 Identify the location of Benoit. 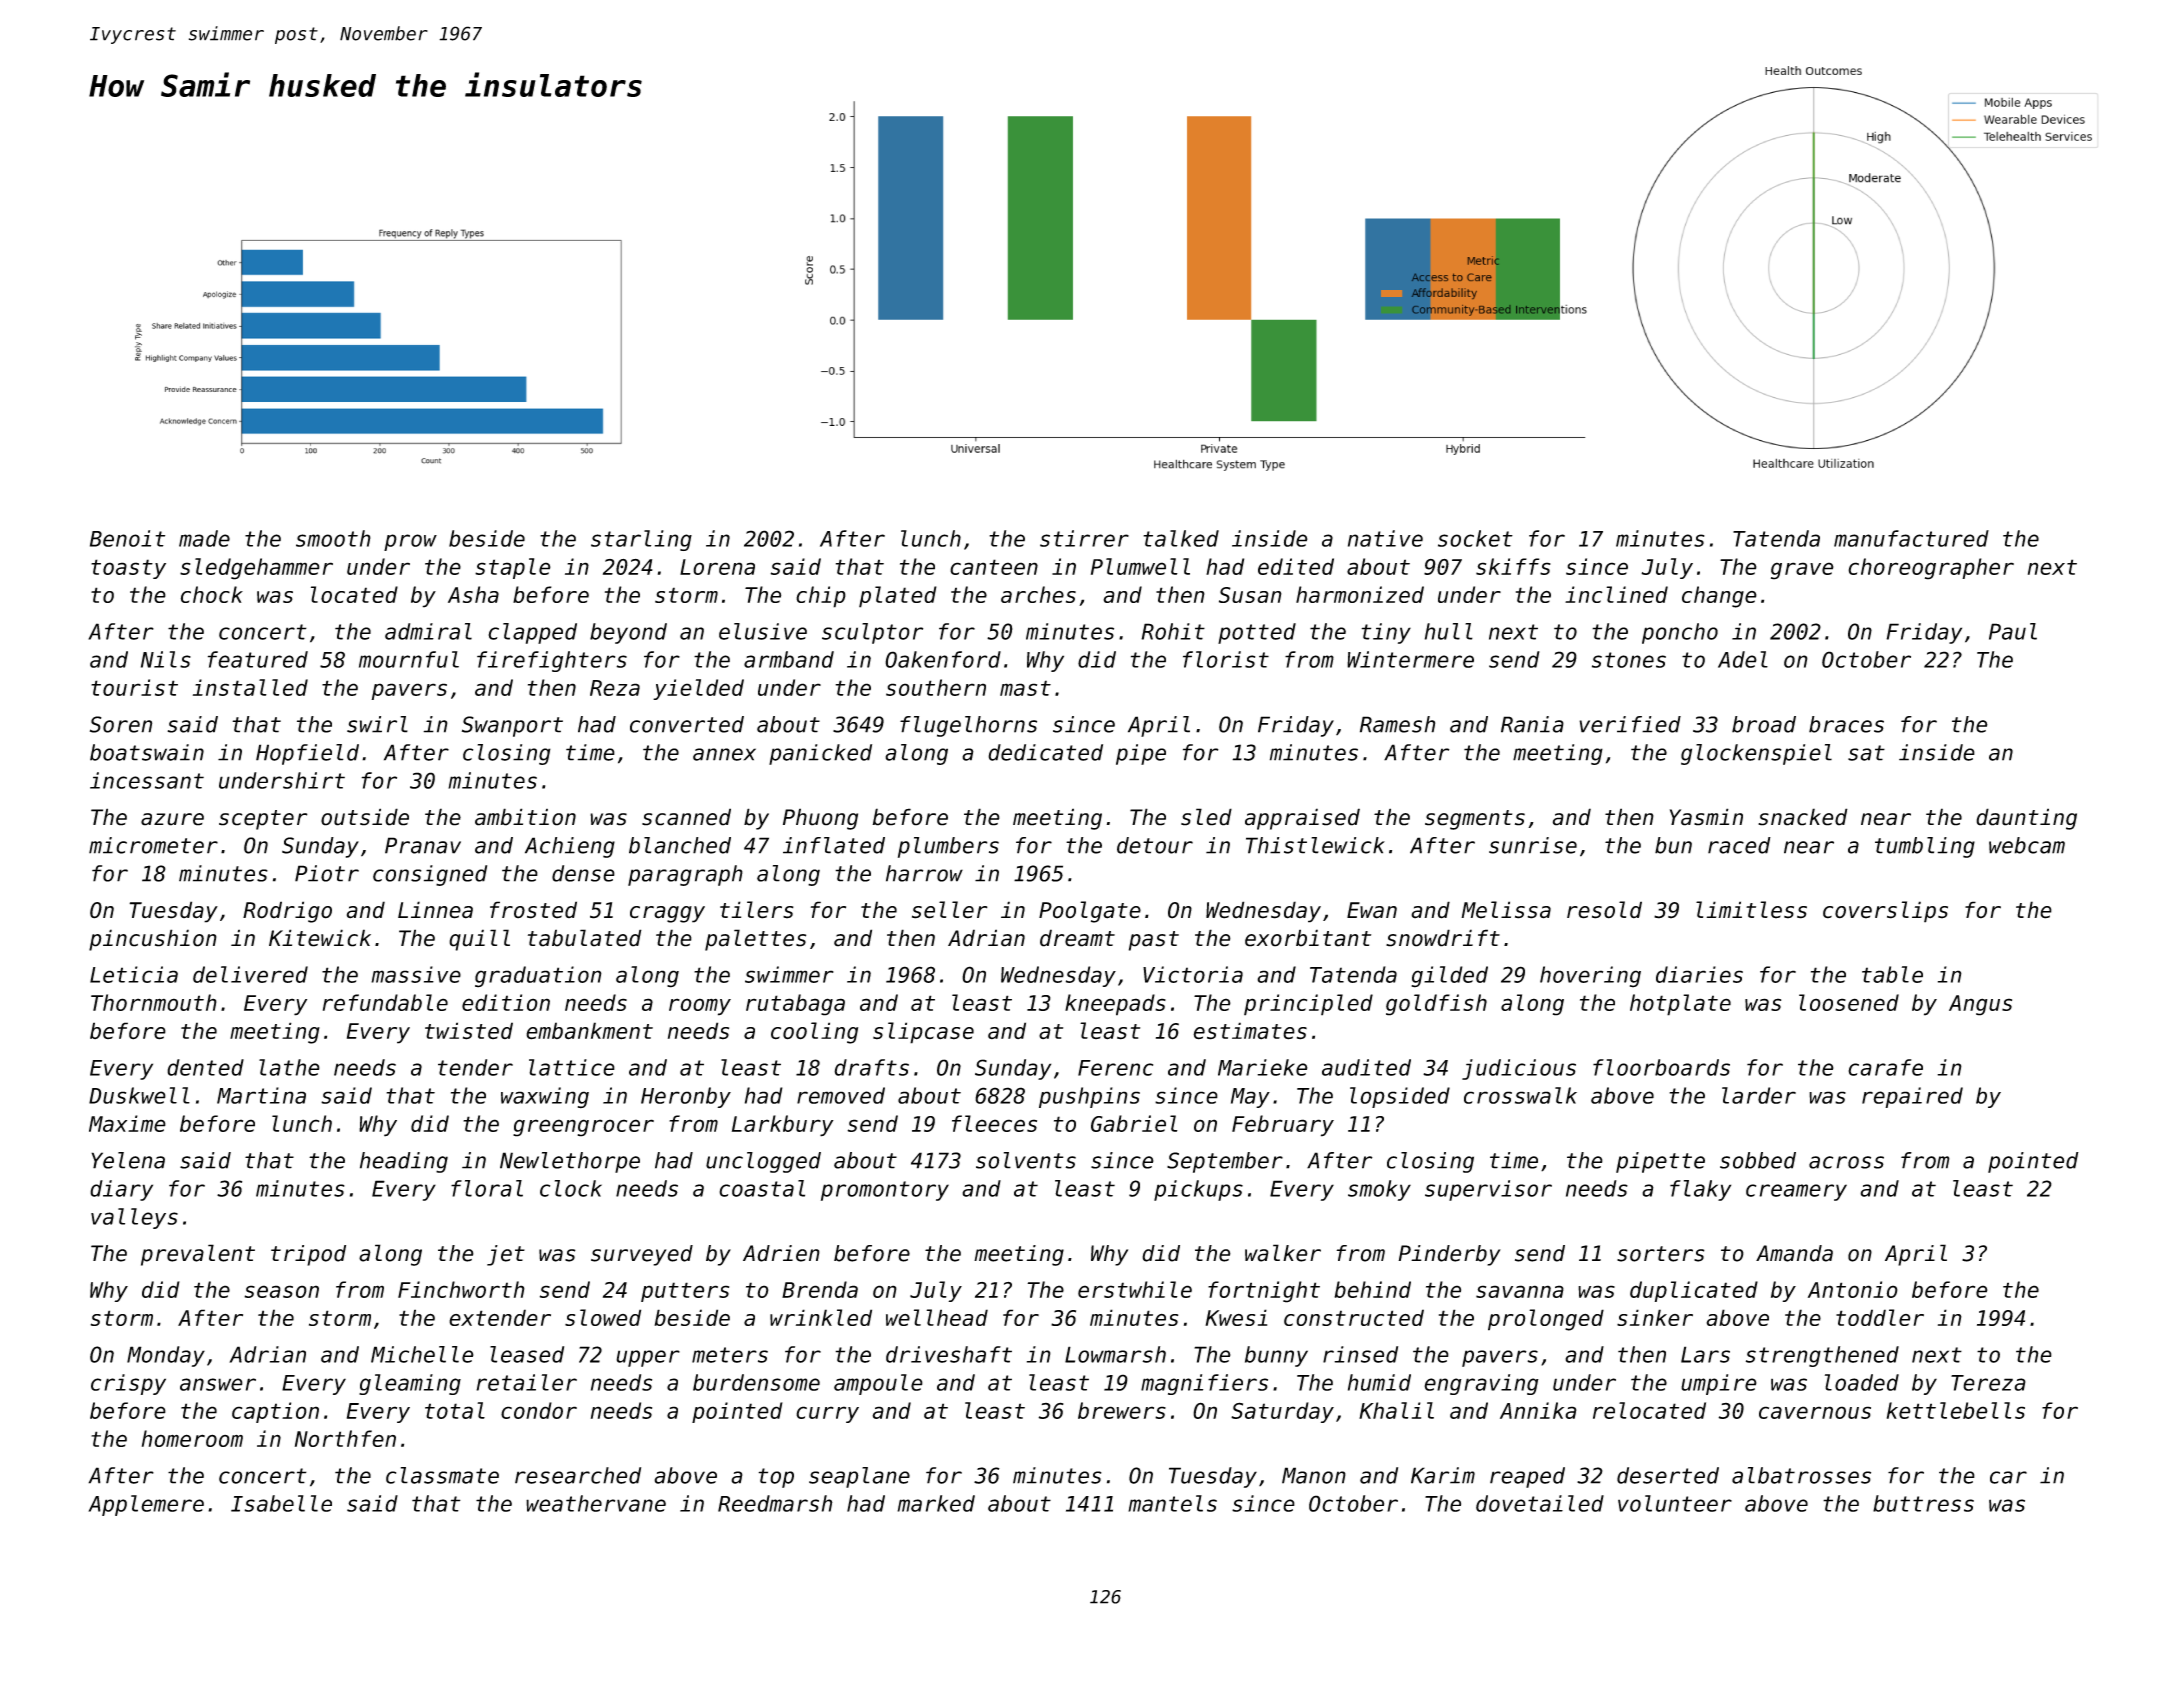
(127, 538).
